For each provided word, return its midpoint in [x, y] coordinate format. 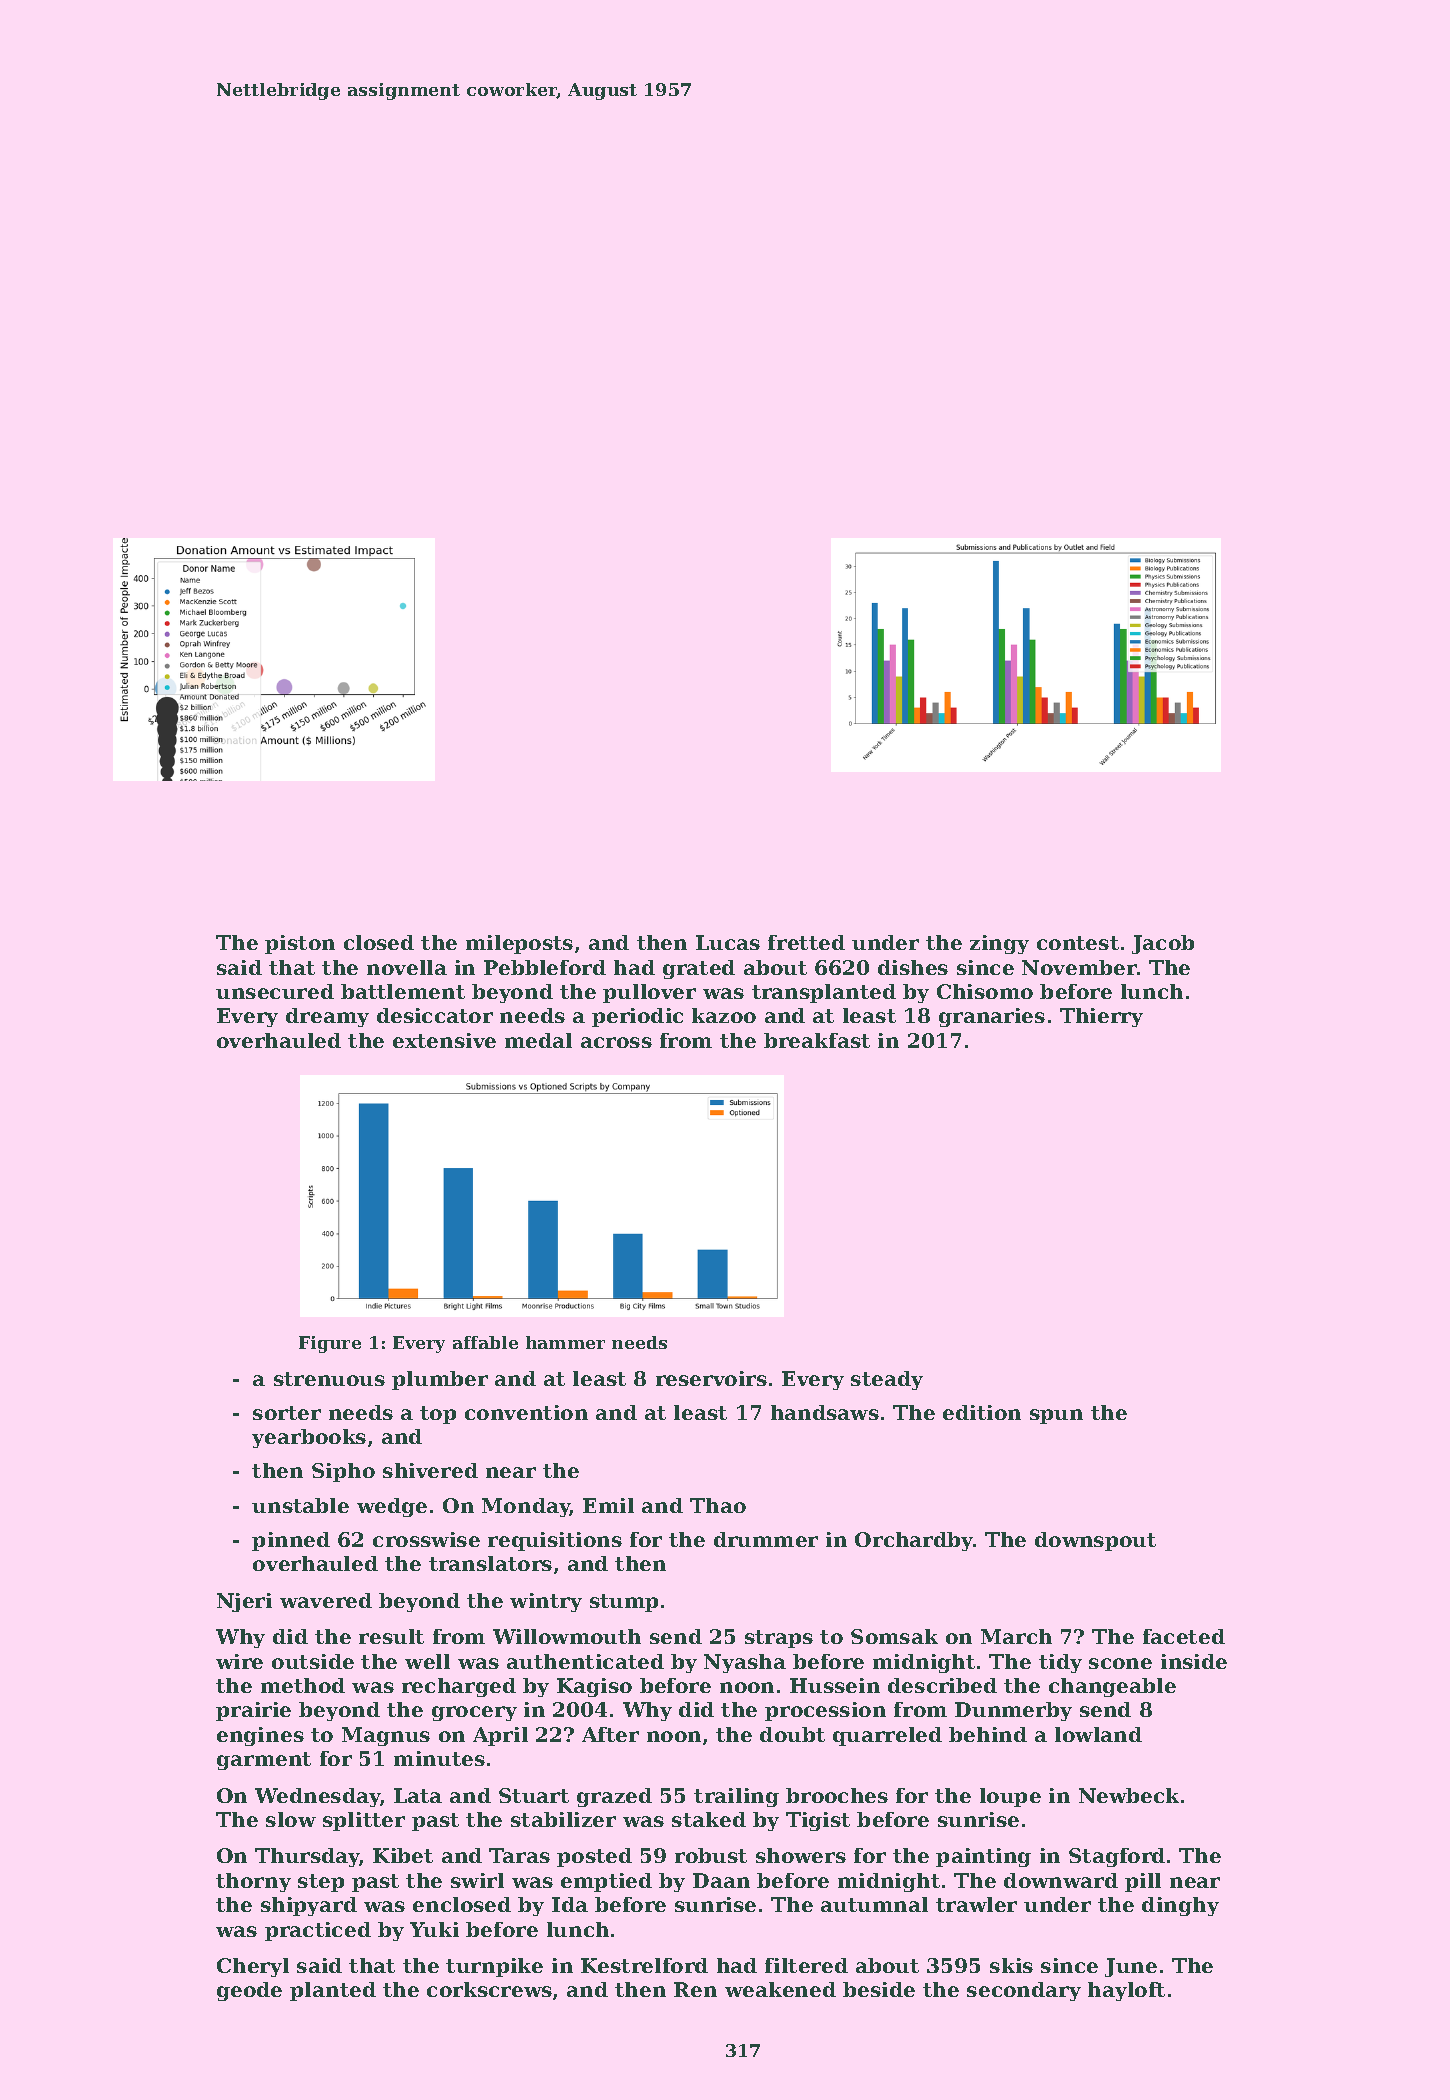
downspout [1095, 1541]
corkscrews [489, 1989]
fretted [806, 942]
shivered [430, 1470]
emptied [606, 1882]
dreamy [327, 1017]
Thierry [1101, 1017]
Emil [608, 1505]
